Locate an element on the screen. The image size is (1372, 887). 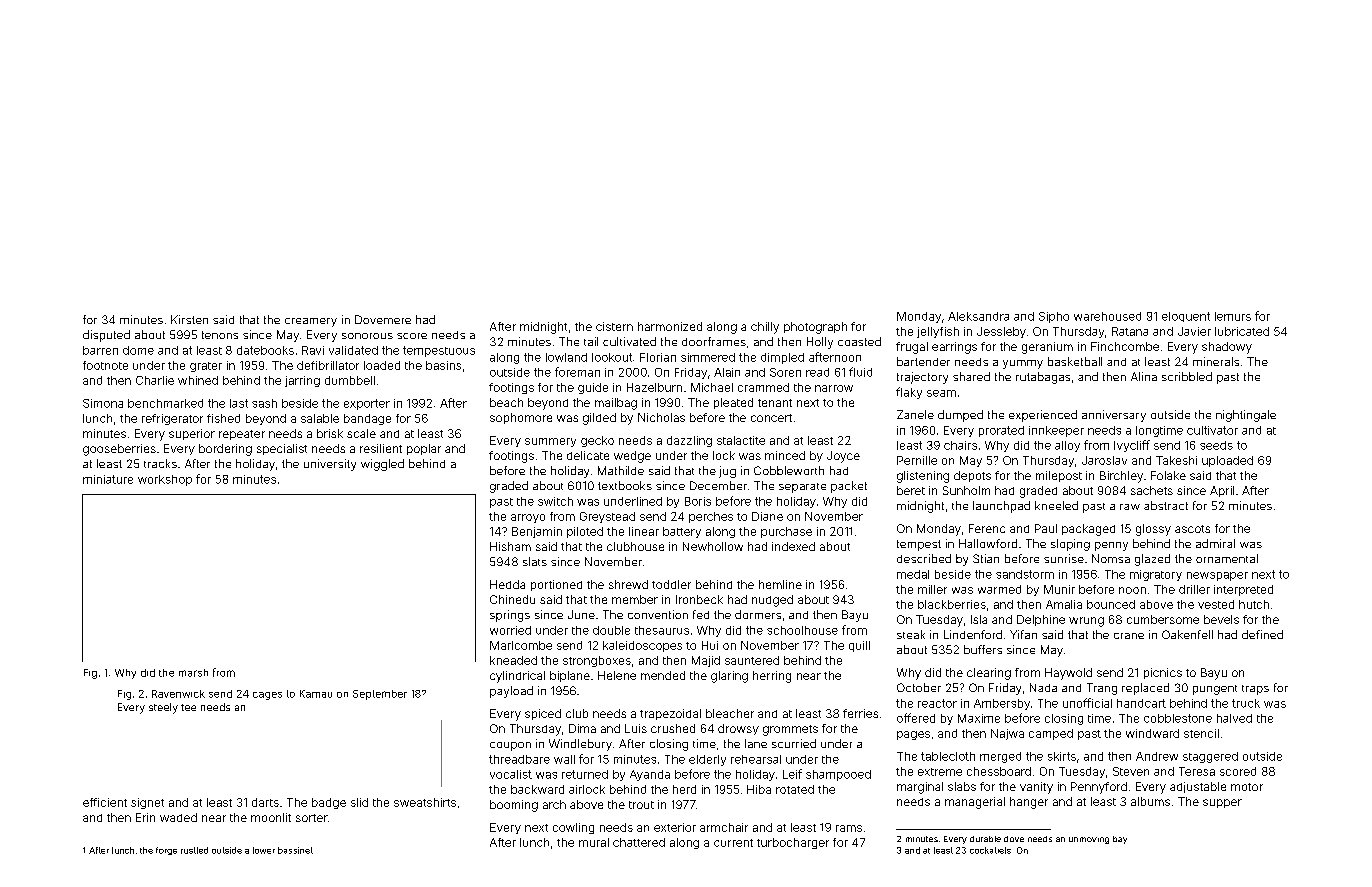
interpreted is located at coordinates (1243, 590).
